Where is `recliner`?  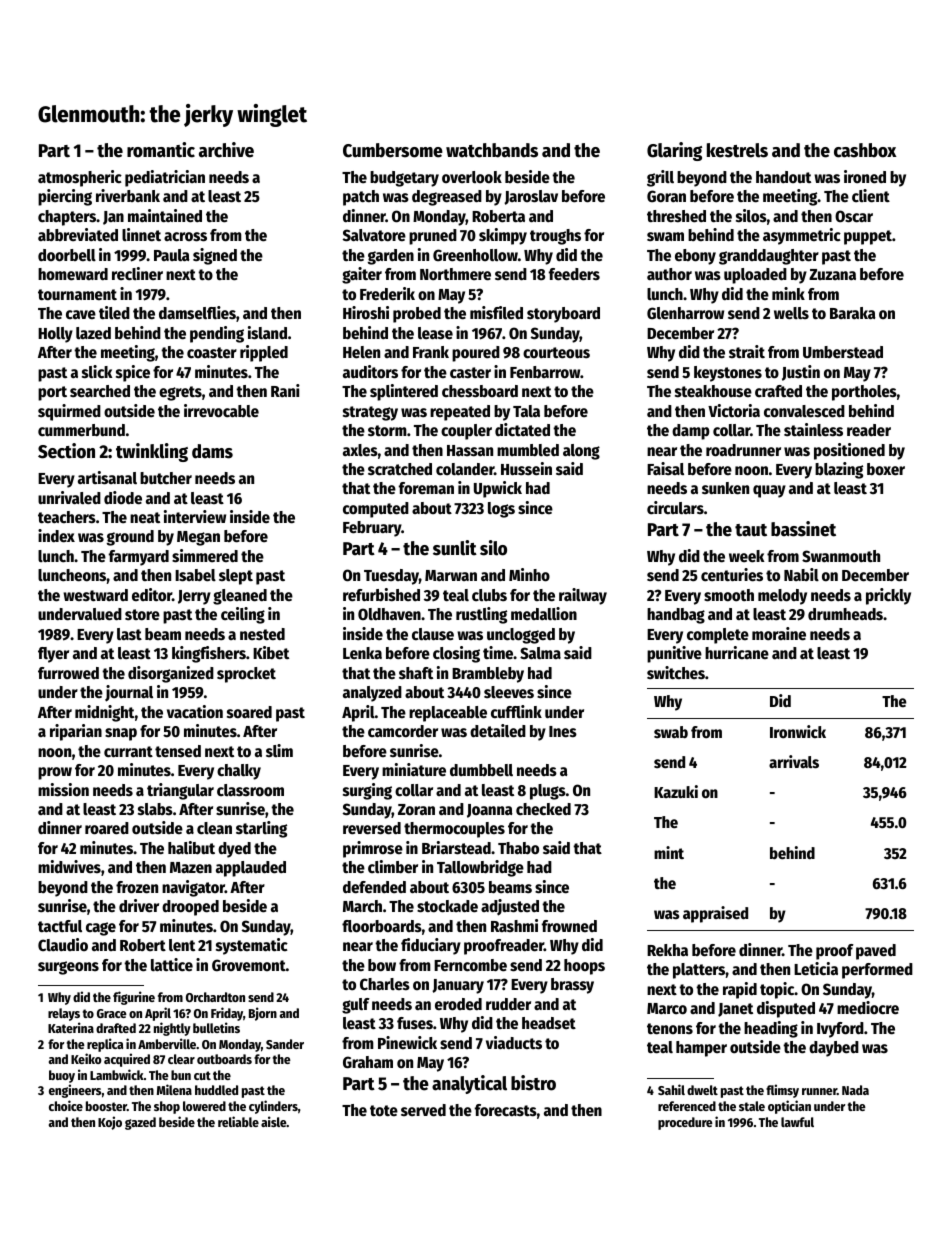 recliner is located at coordinates (137, 274).
